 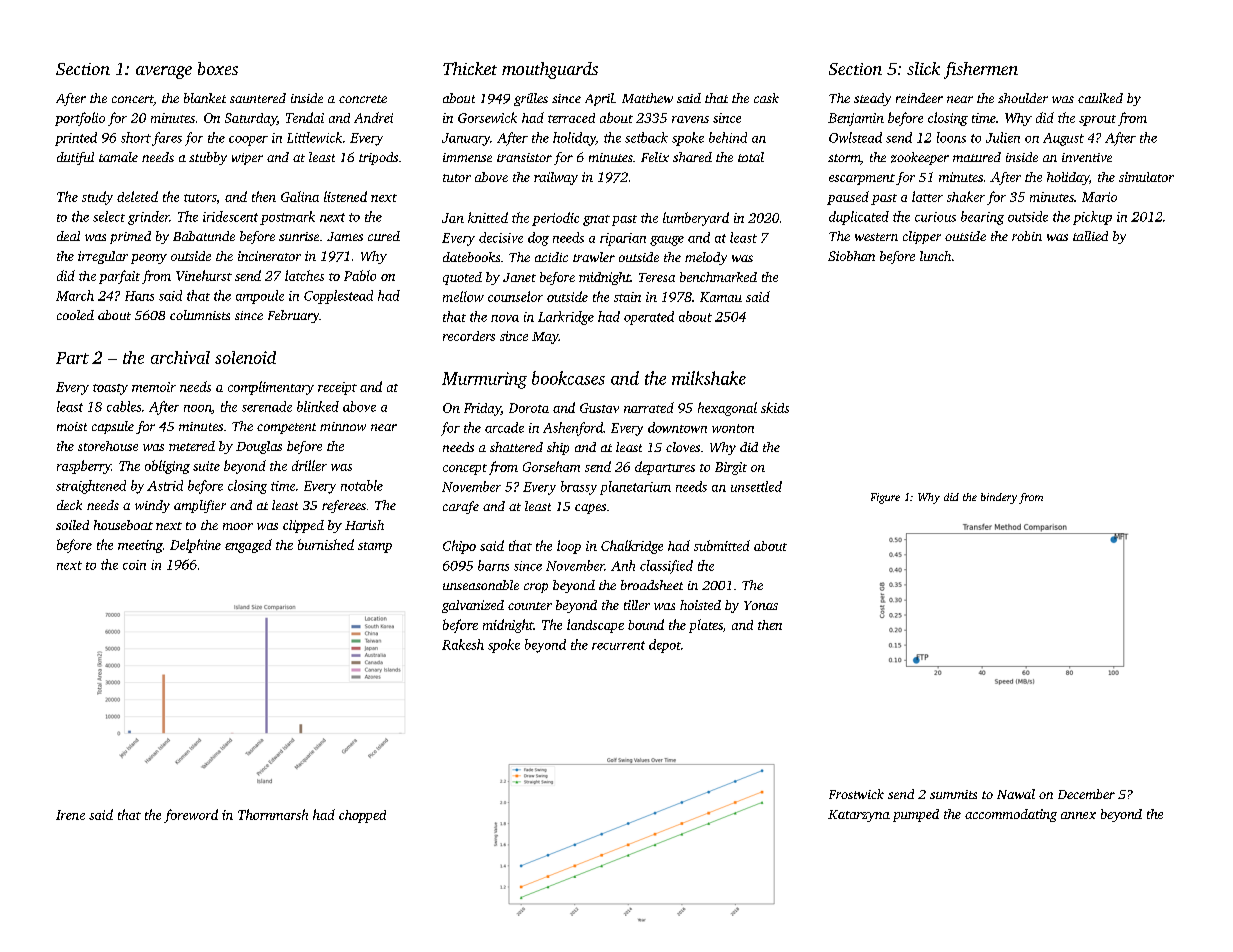 What do you see at coordinates (134, 565) in the page?
I see `coin` at bounding box center [134, 565].
